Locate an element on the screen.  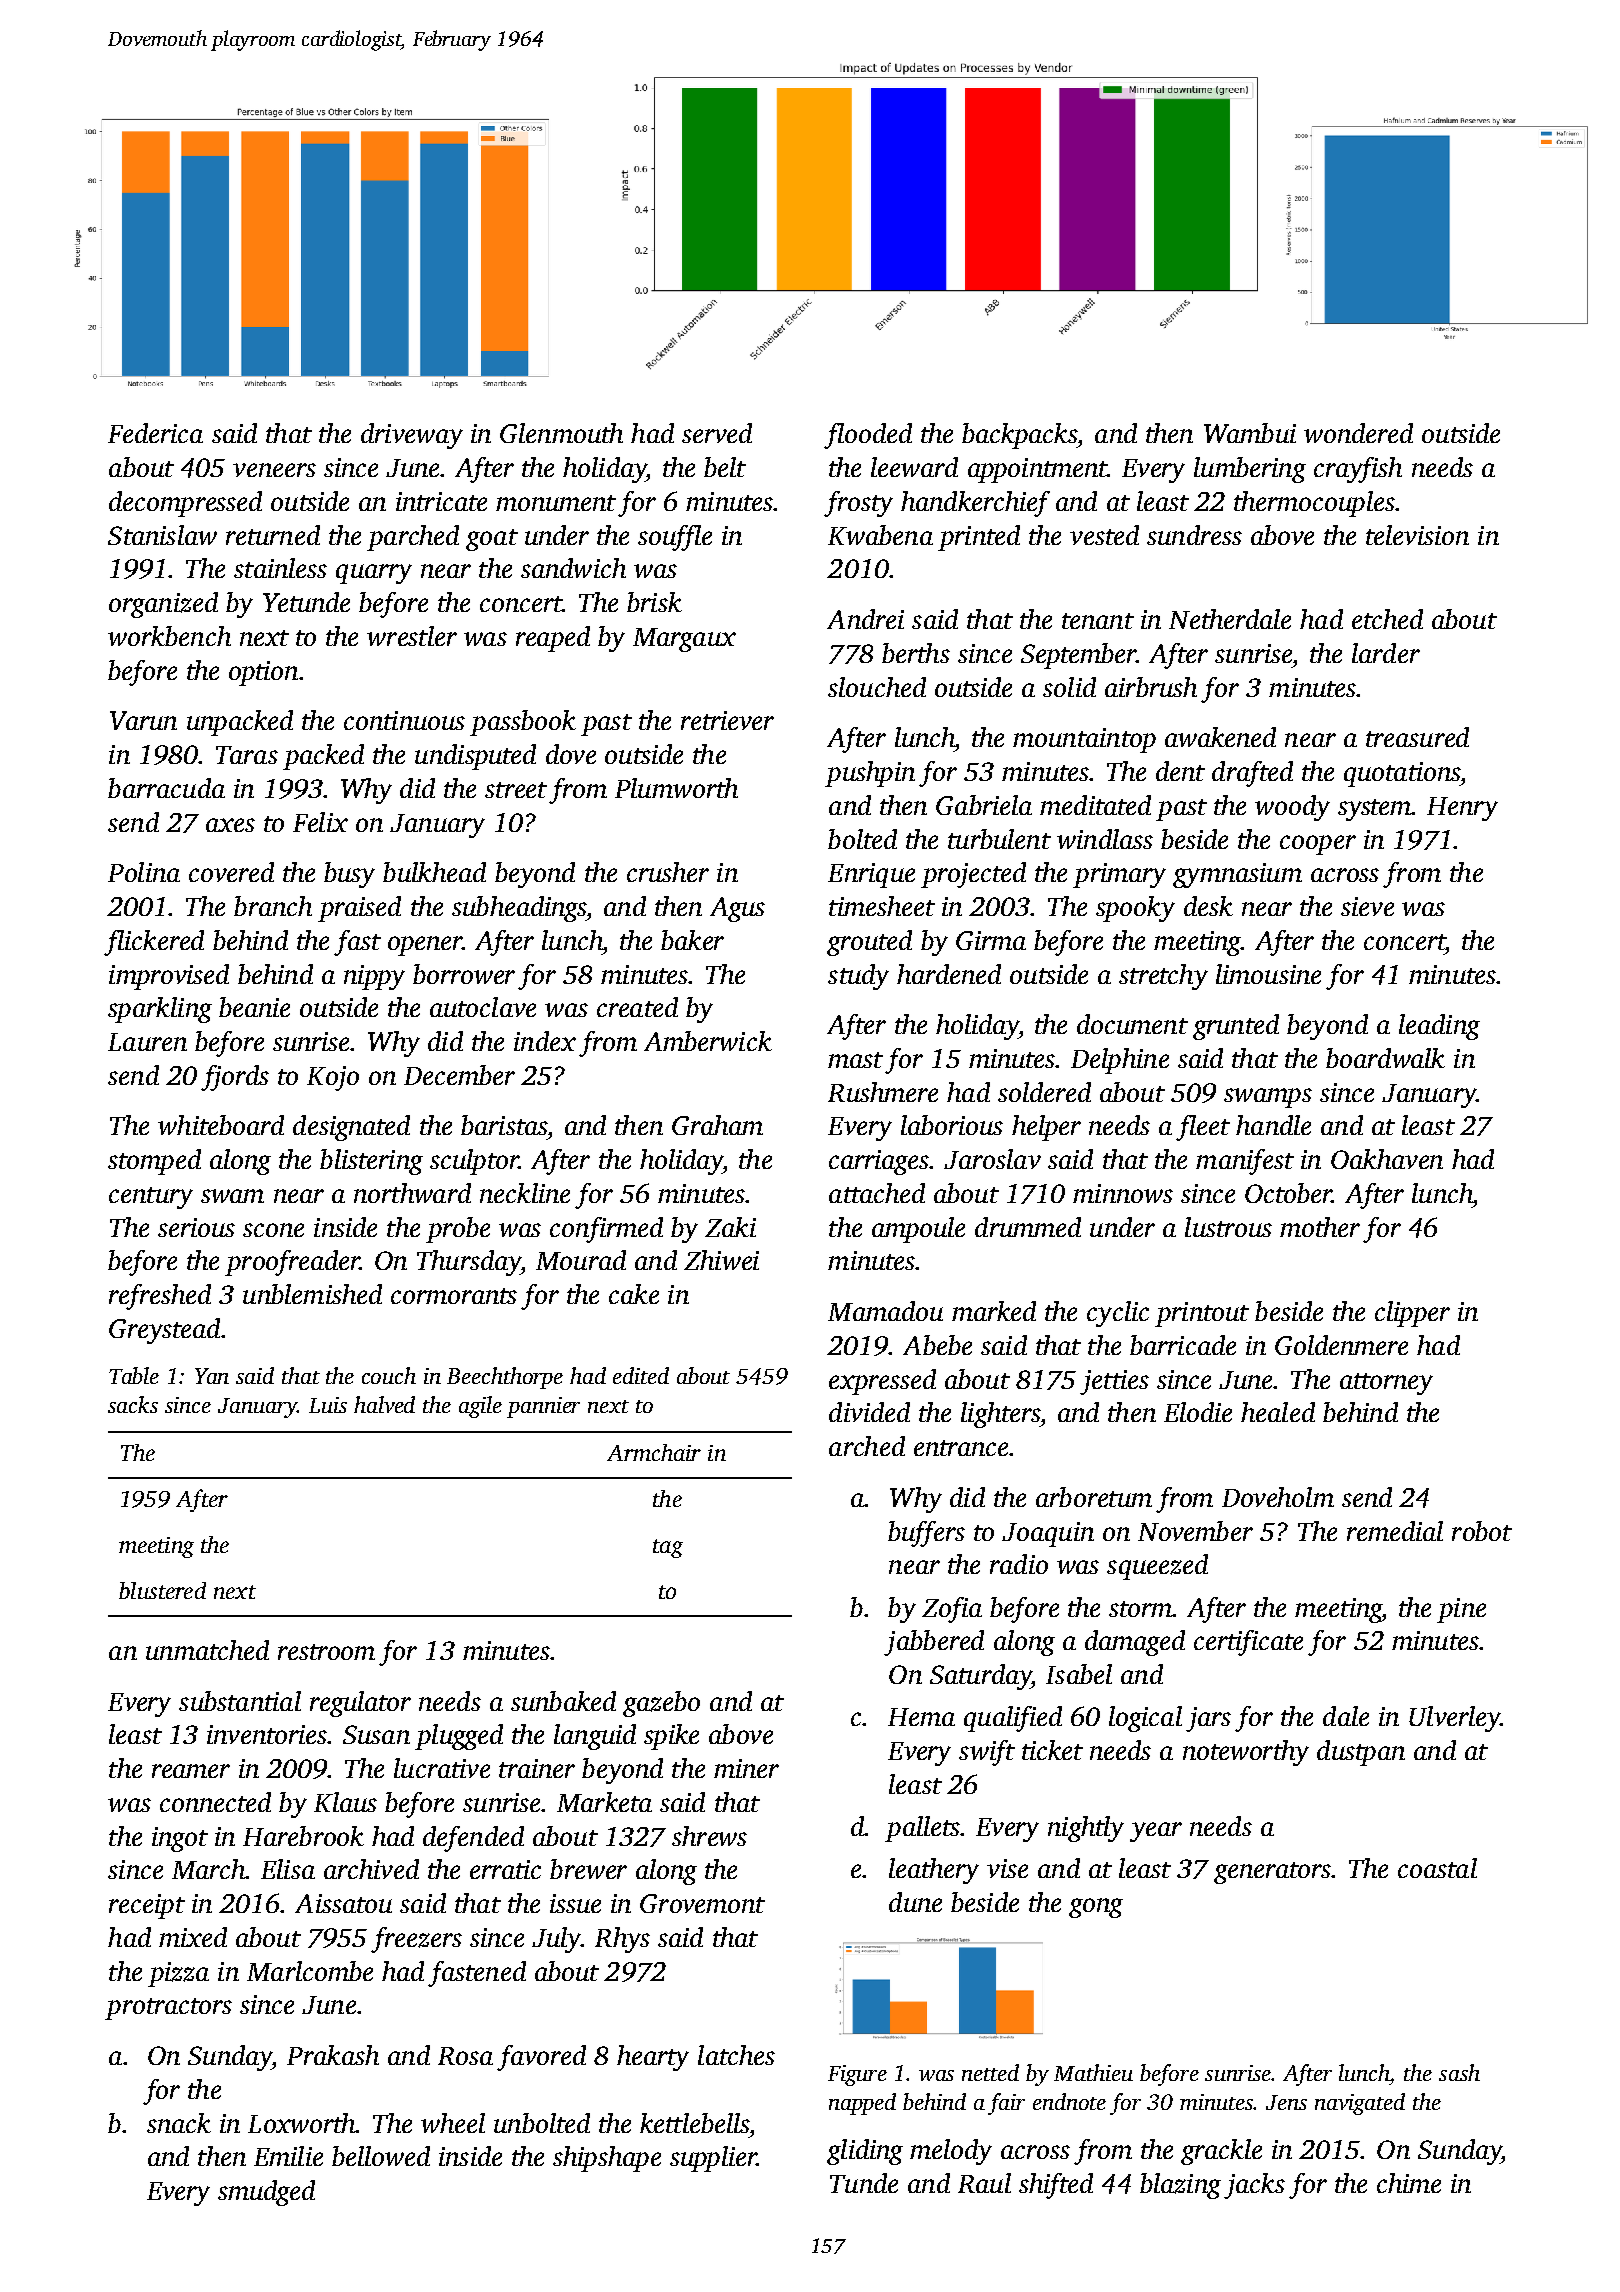
Graham is located at coordinates (717, 1125).
